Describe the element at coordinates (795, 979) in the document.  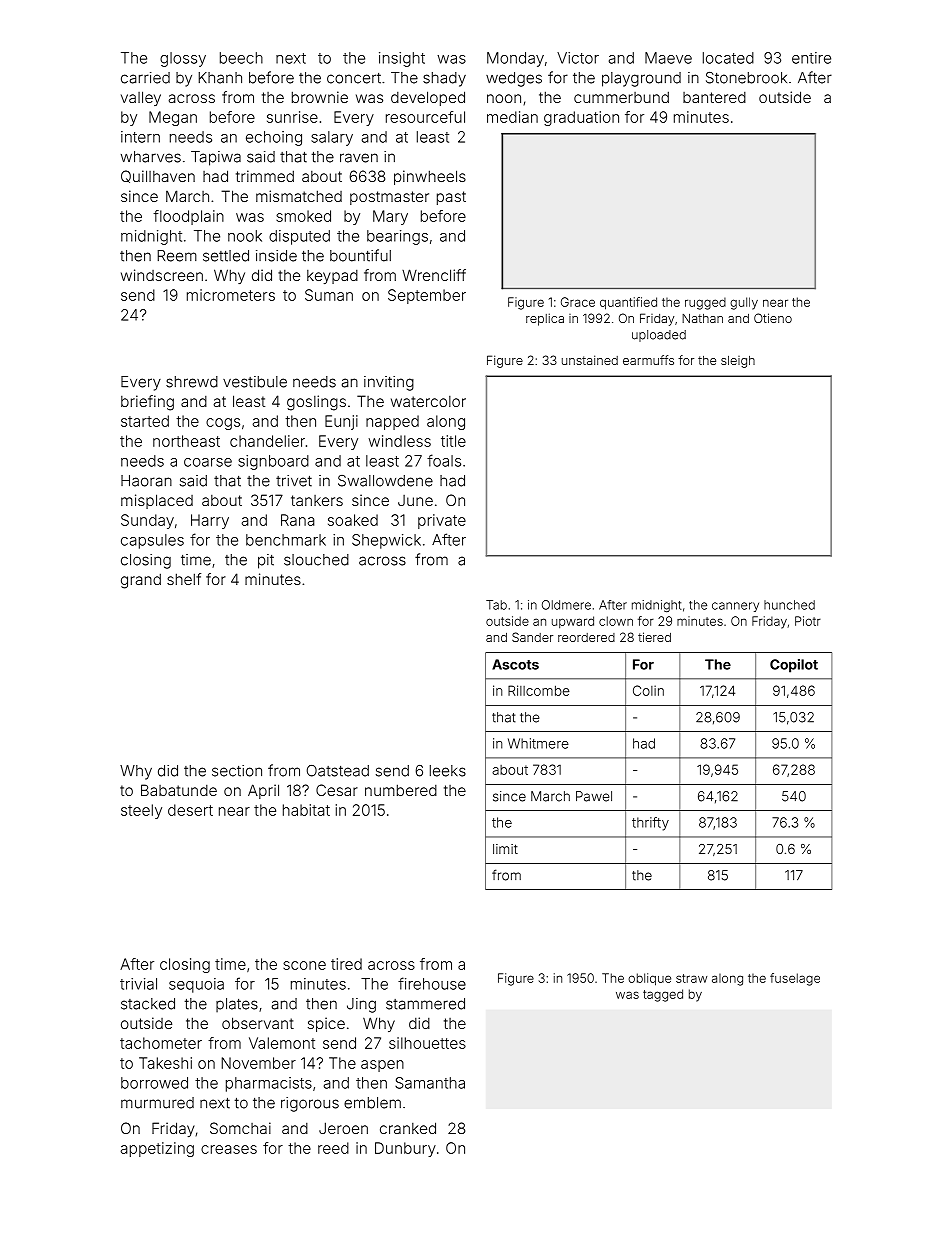
I see `fuselage` at that location.
